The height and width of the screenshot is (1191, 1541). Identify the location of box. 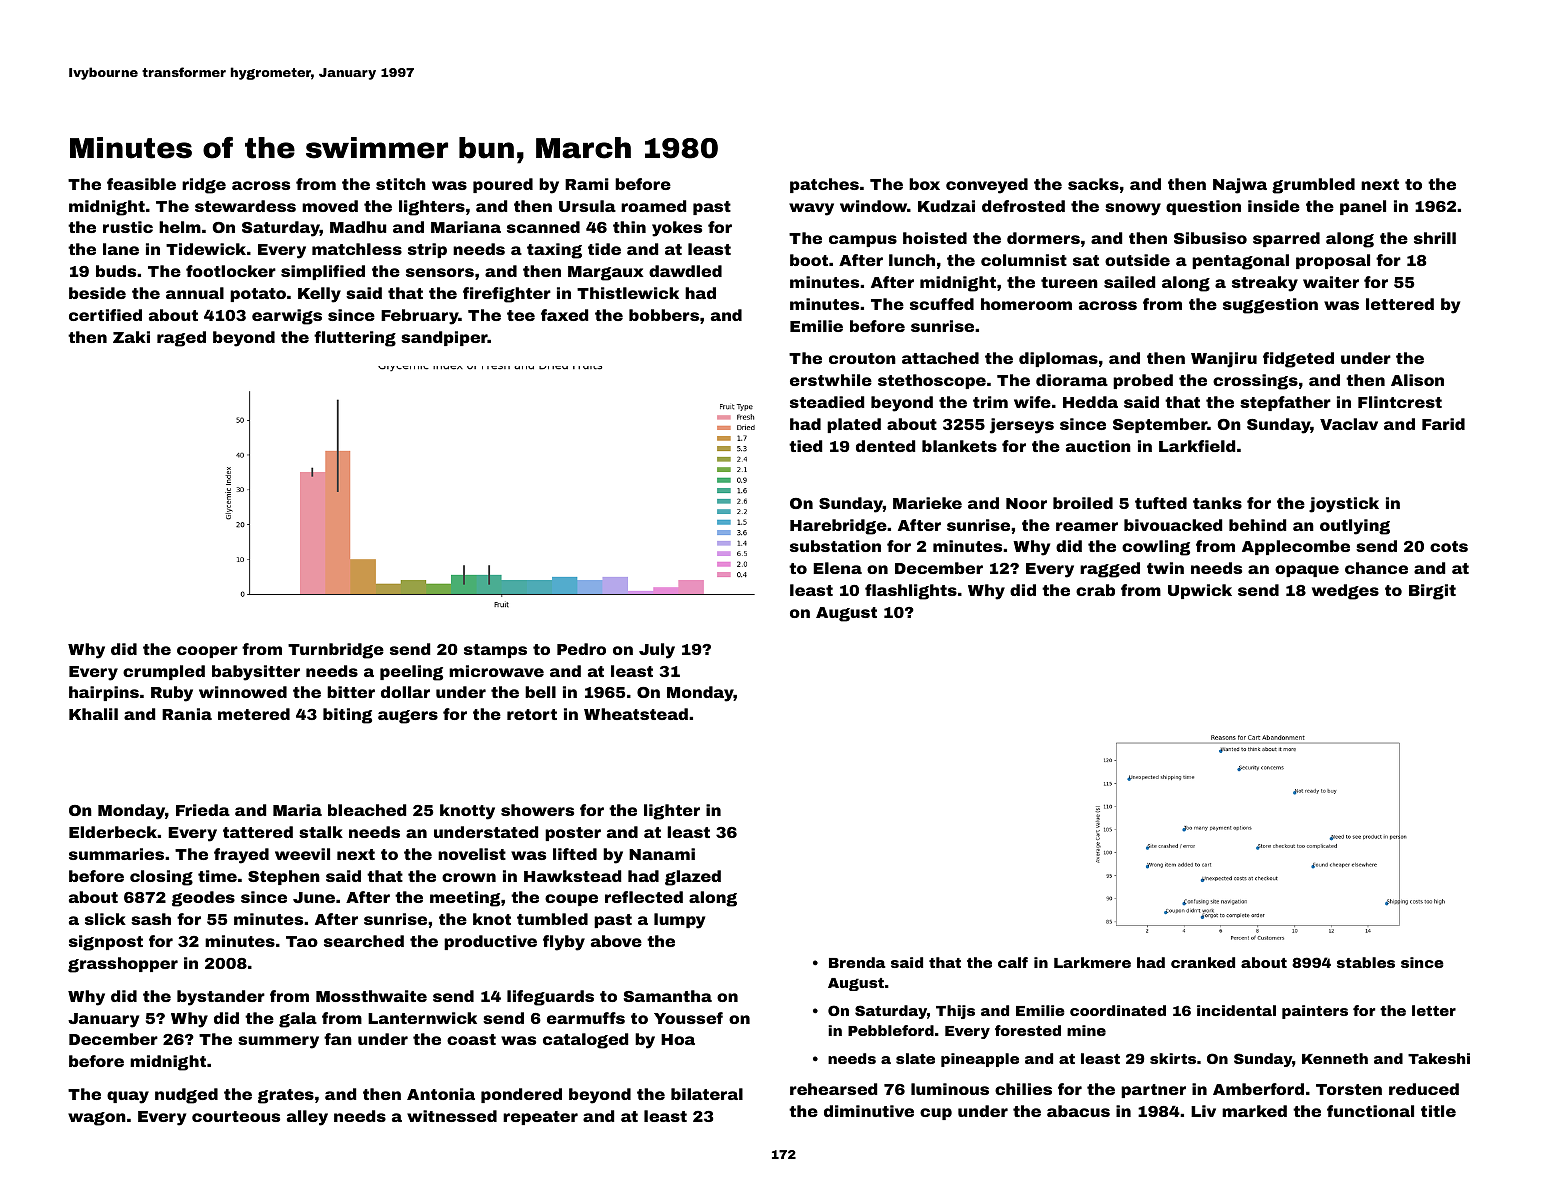
(924, 184).
